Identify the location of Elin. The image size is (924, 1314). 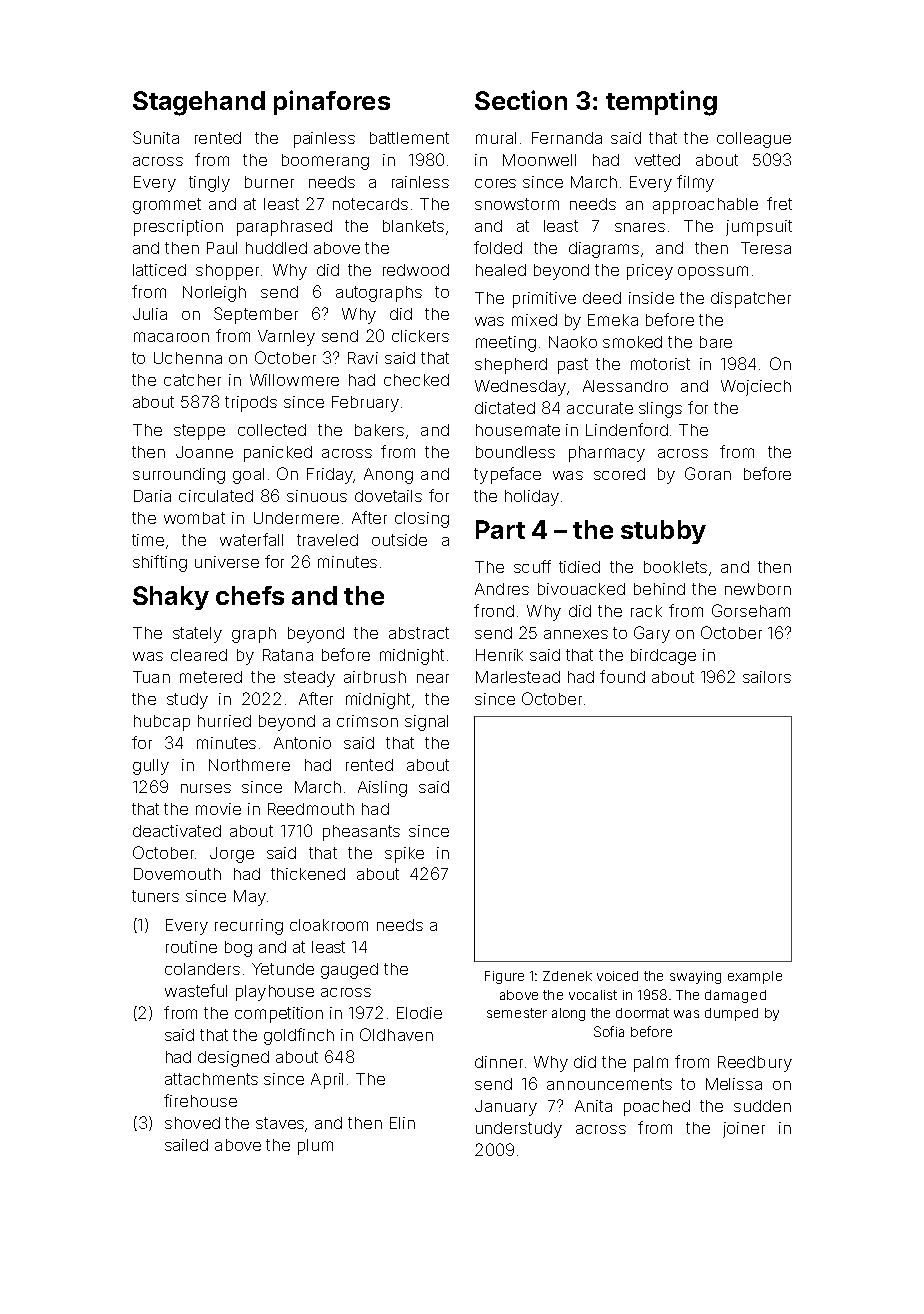
(402, 1123).
